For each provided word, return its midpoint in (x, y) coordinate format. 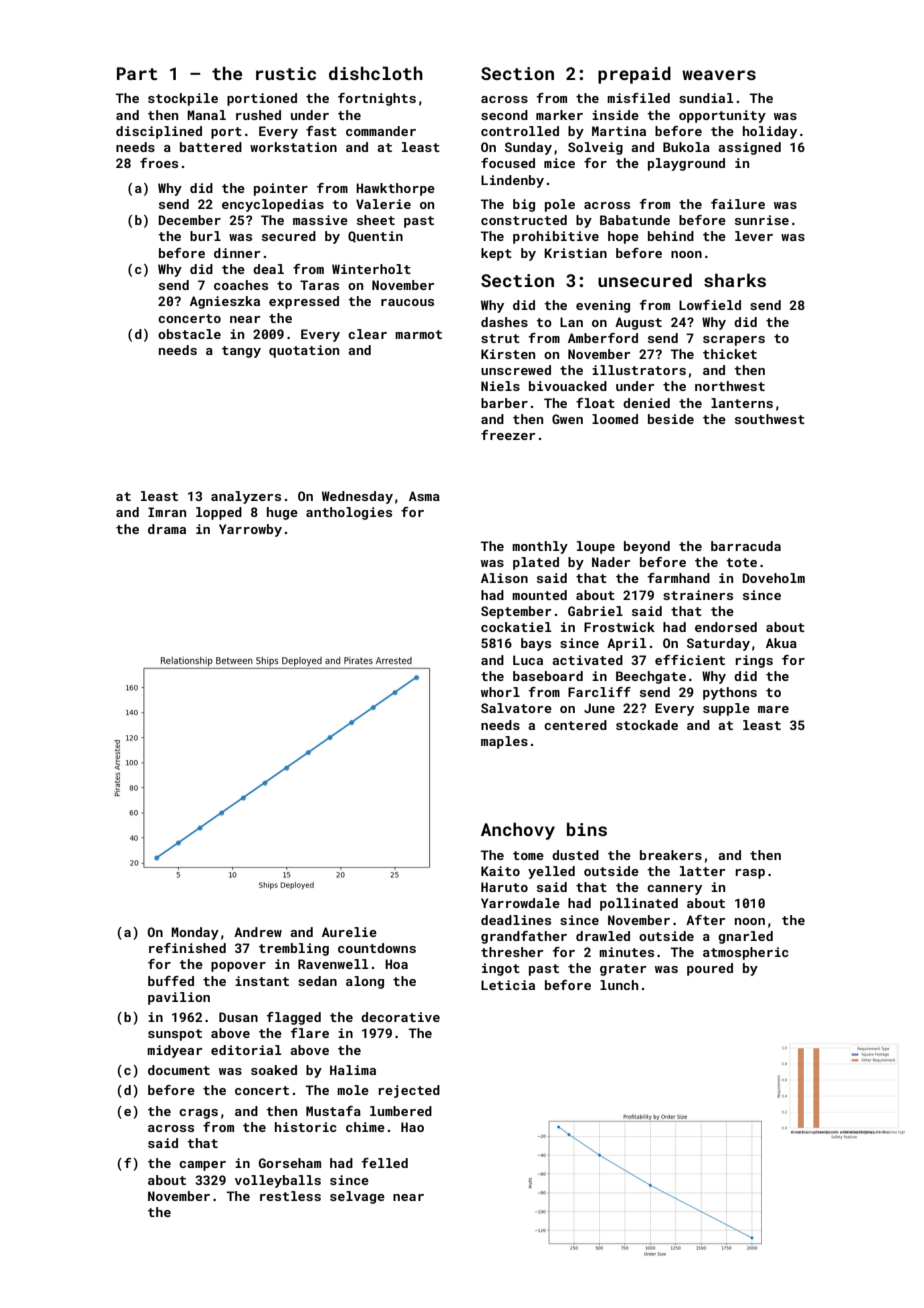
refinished (187, 948)
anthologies (349, 513)
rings (754, 661)
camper (202, 1166)
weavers (719, 75)
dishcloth (376, 73)
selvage (357, 1197)
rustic (286, 73)
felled (384, 1163)
